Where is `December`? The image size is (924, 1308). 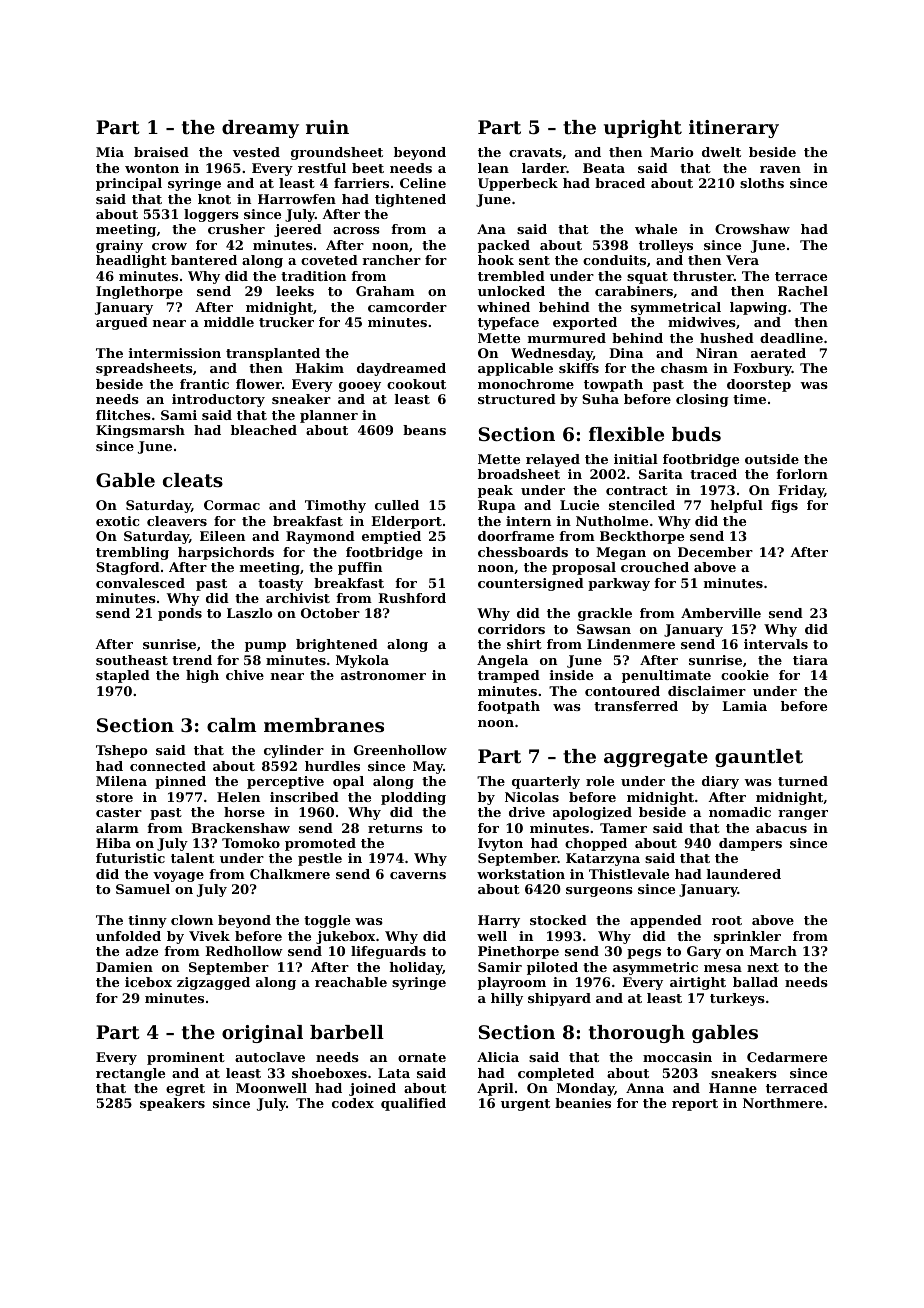 December is located at coordinates (715, 552).
